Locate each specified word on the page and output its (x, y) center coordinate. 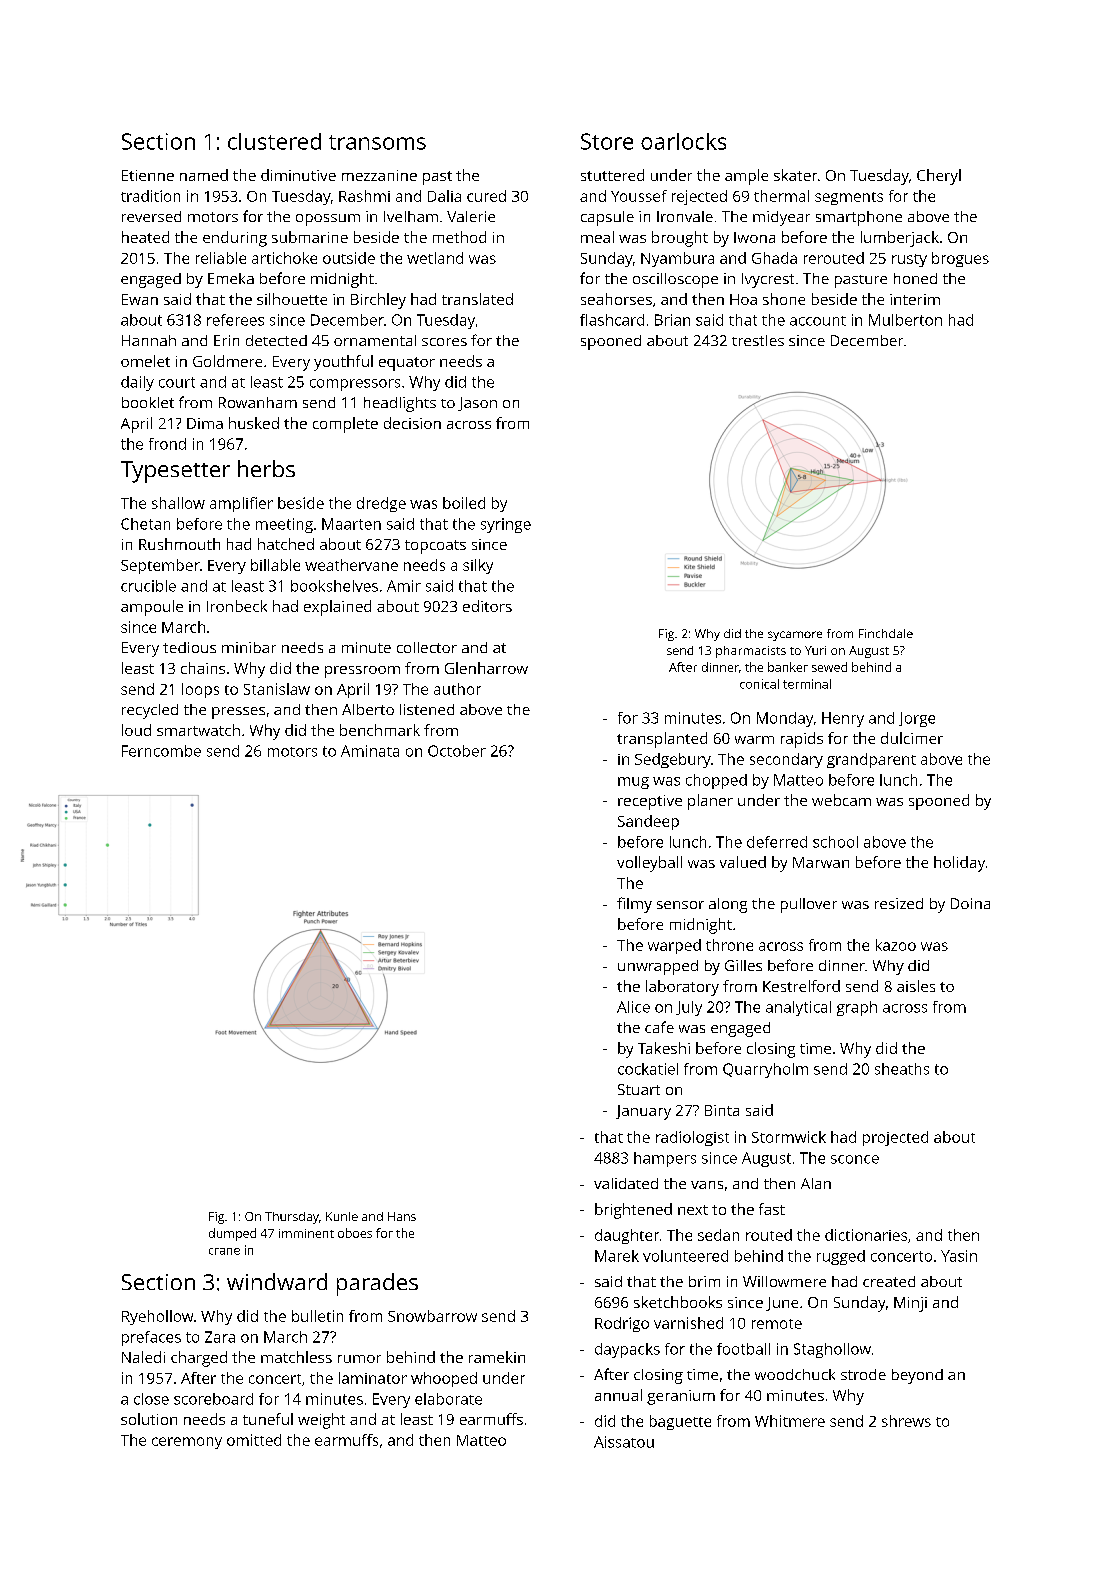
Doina (970, 903)
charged (199, 1359)
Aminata (370, 751)
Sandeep (648, 822)
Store (607, 141)
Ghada (774, 258)
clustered (274, 141)
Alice (633, 1007)
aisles (916, 986)
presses (238, 713)
